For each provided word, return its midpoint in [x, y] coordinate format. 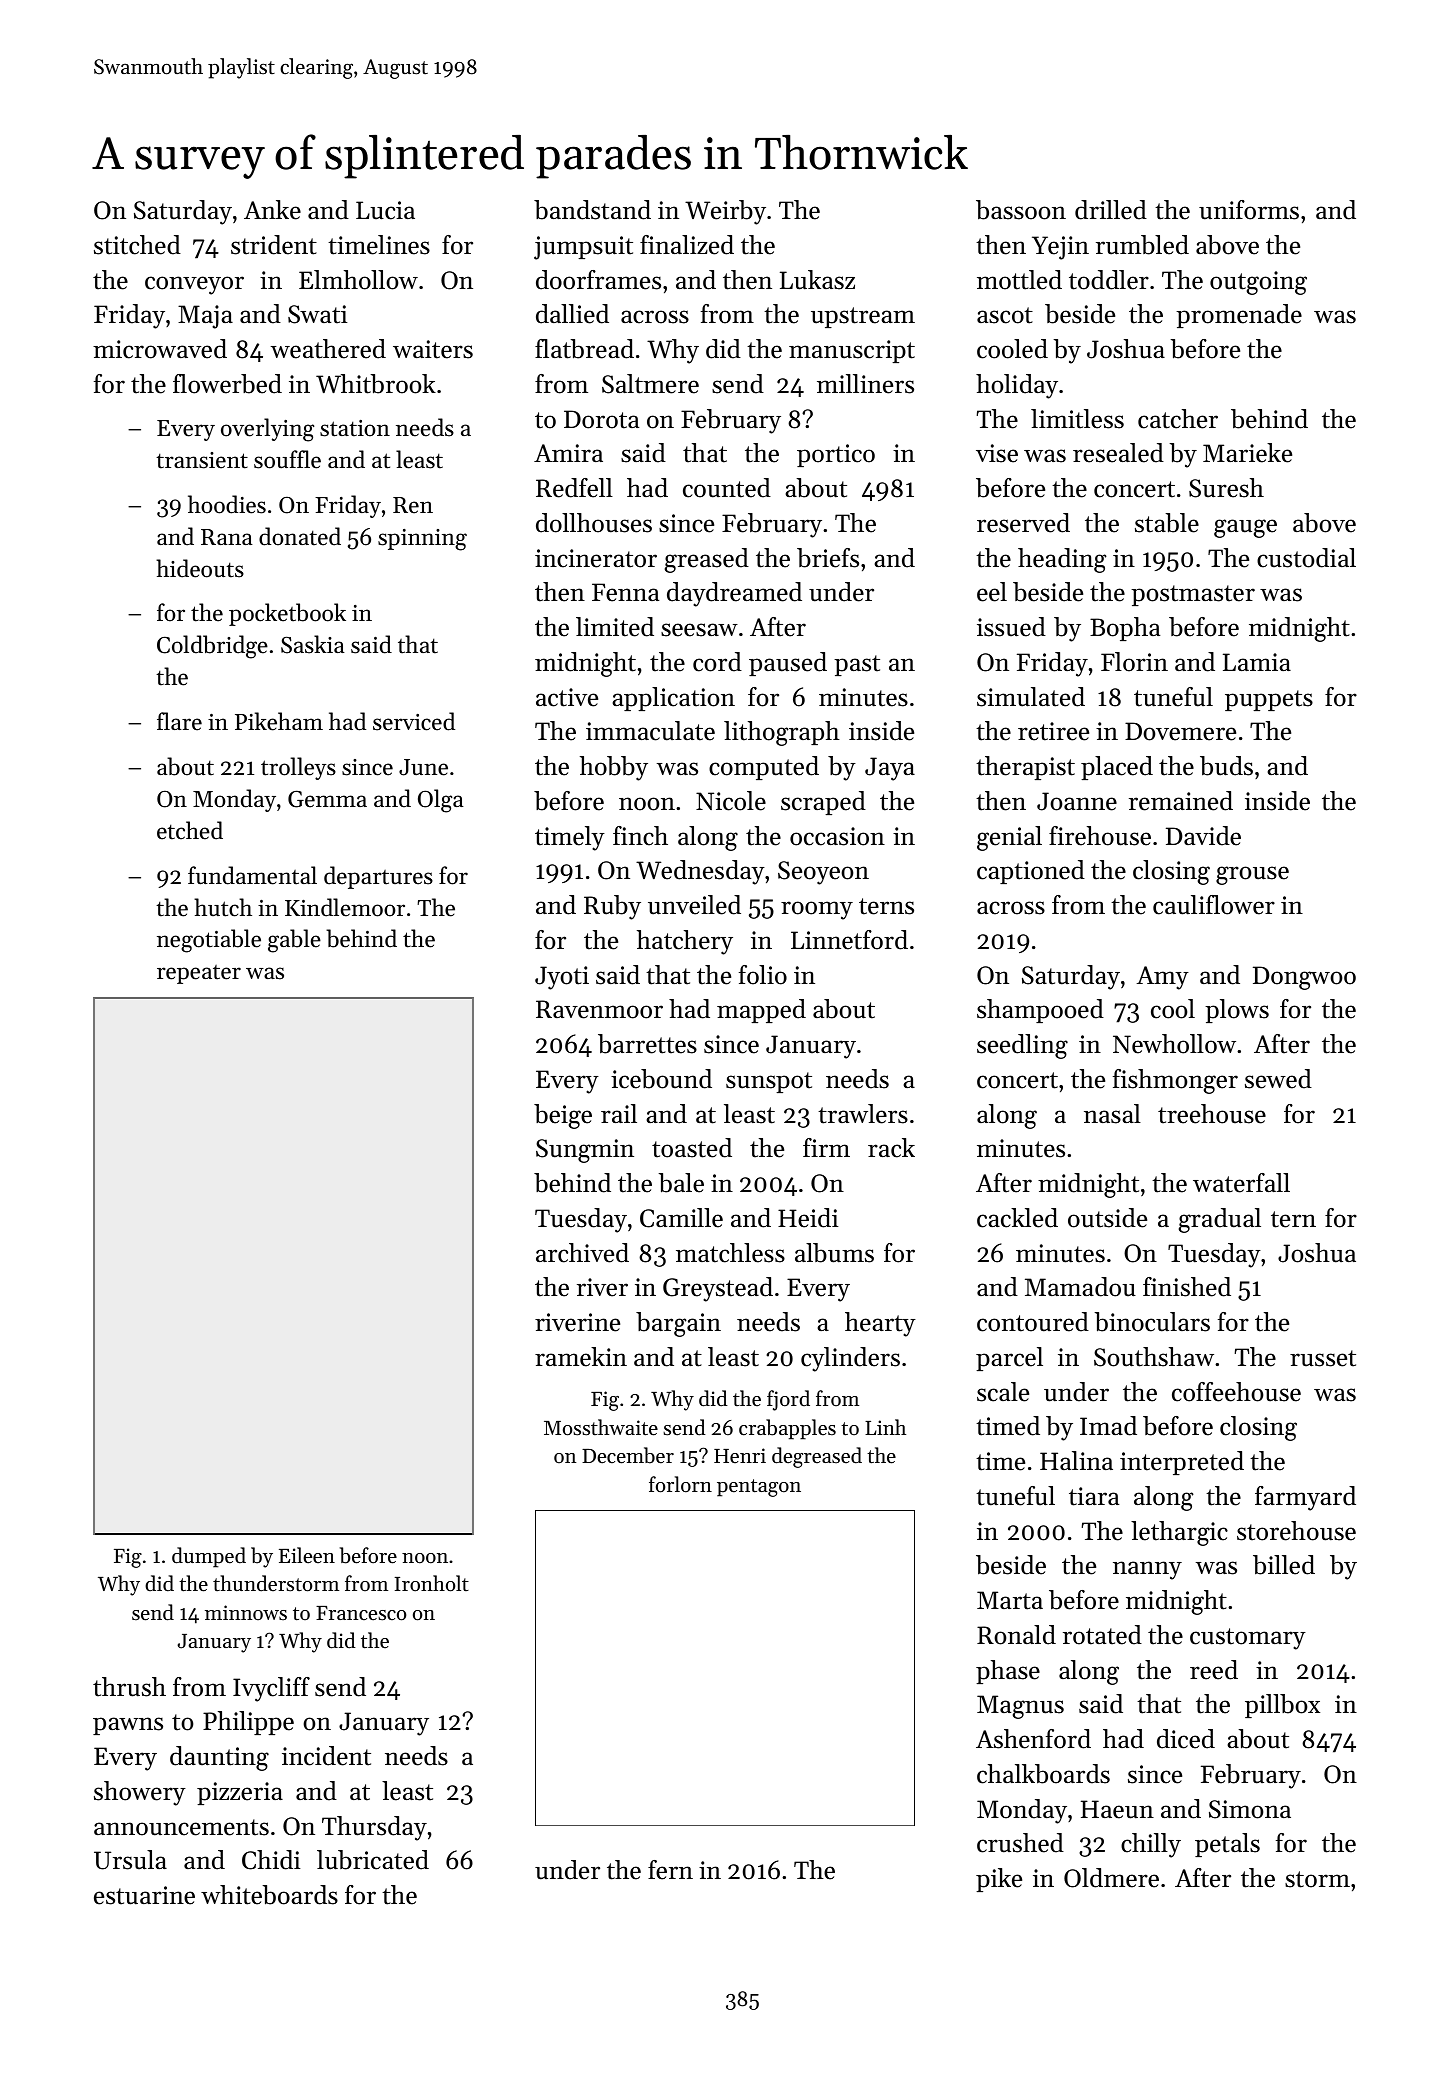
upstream [863, 317]
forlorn [680, 1484]
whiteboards [269, 1895]
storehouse [1296, 1531]
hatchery [685, 942]
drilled [1111, 210]
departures [378, 877]
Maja [205, 317]
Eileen [307, 1555]
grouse [1252, 875]
